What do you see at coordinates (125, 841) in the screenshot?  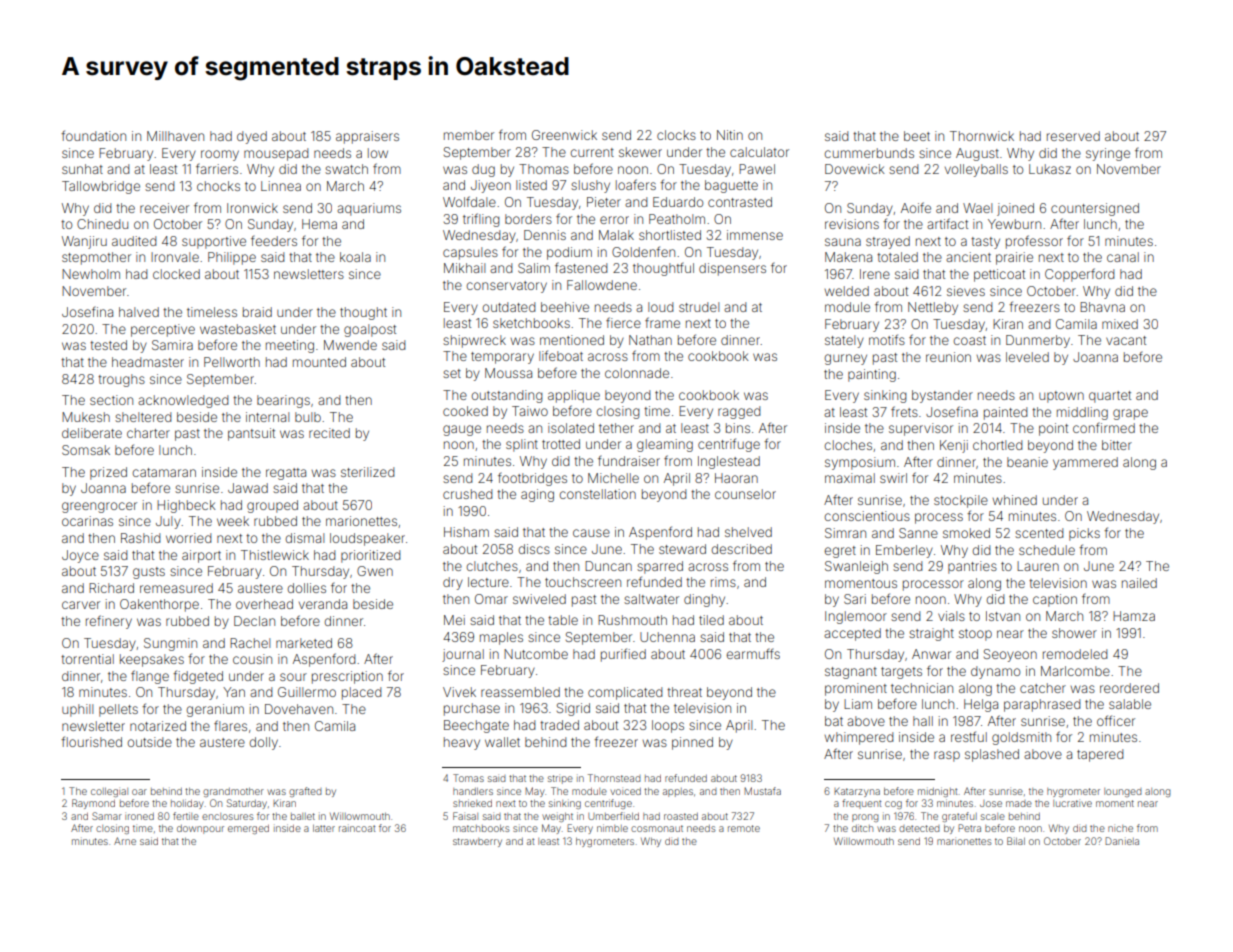 I see `Arne` at bounding box center [125, 841].
